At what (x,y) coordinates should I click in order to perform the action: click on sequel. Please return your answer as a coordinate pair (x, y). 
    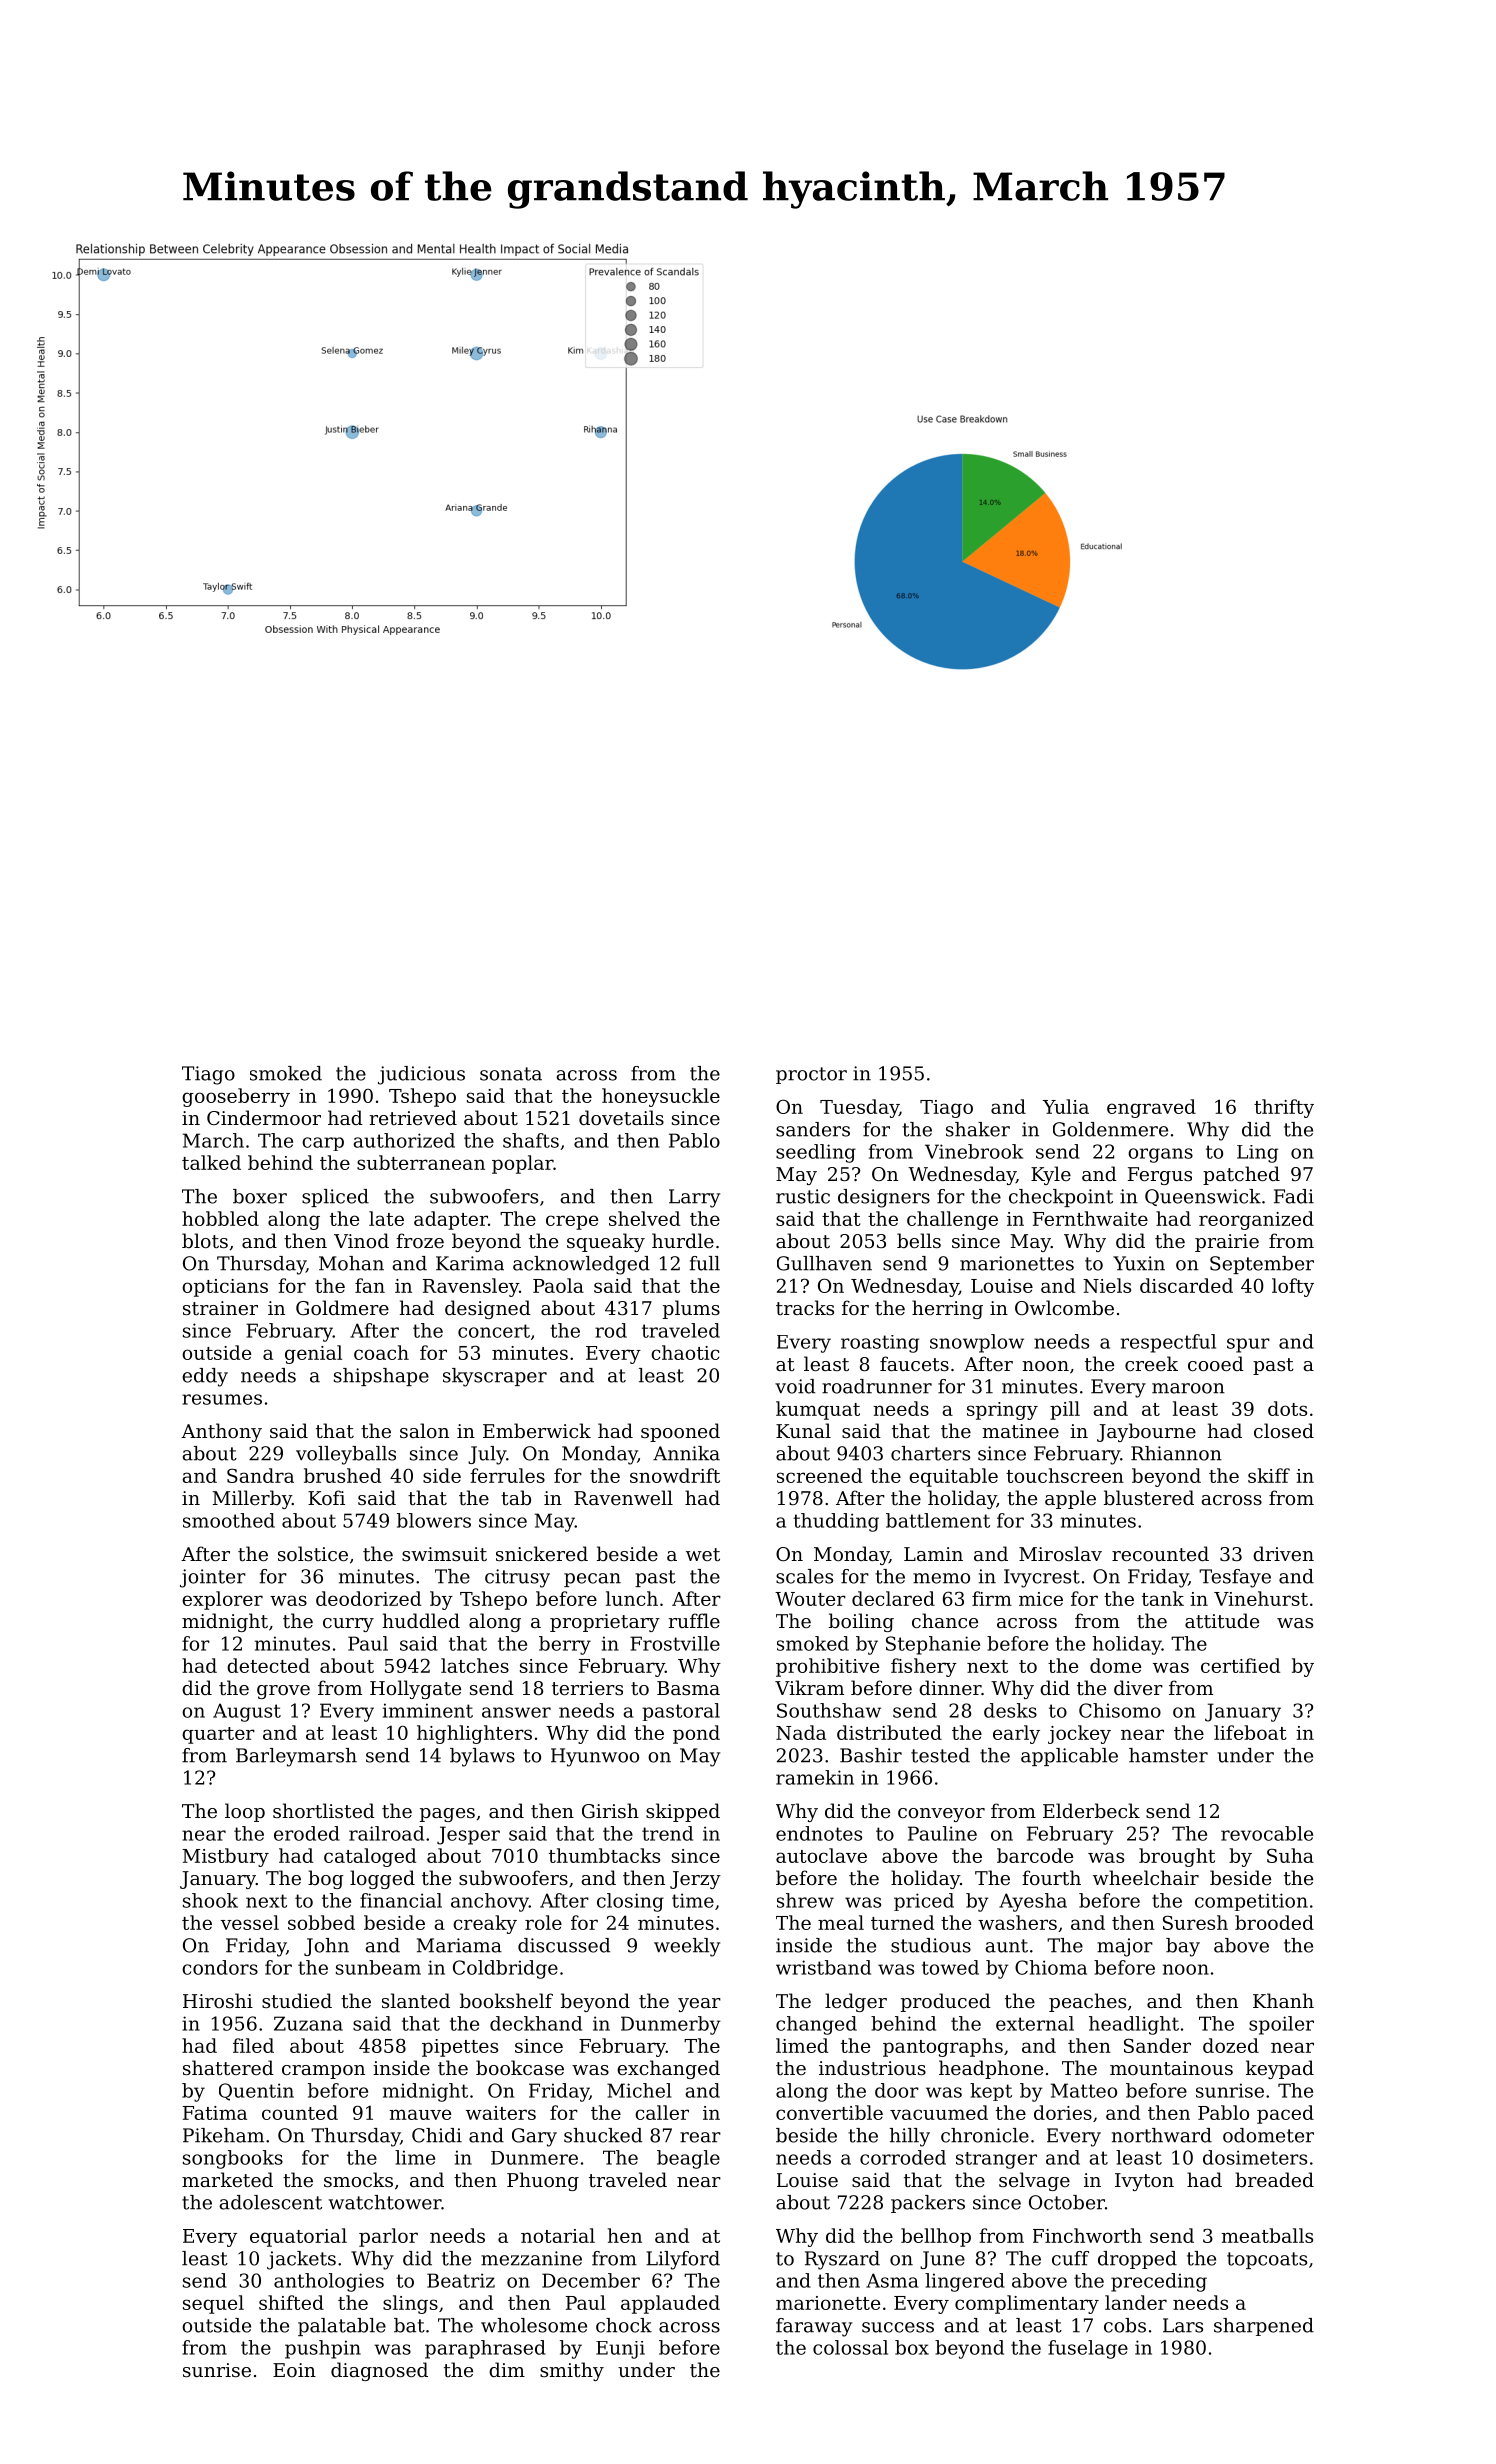
    Looking at the image, I should click on (213, 2304).
